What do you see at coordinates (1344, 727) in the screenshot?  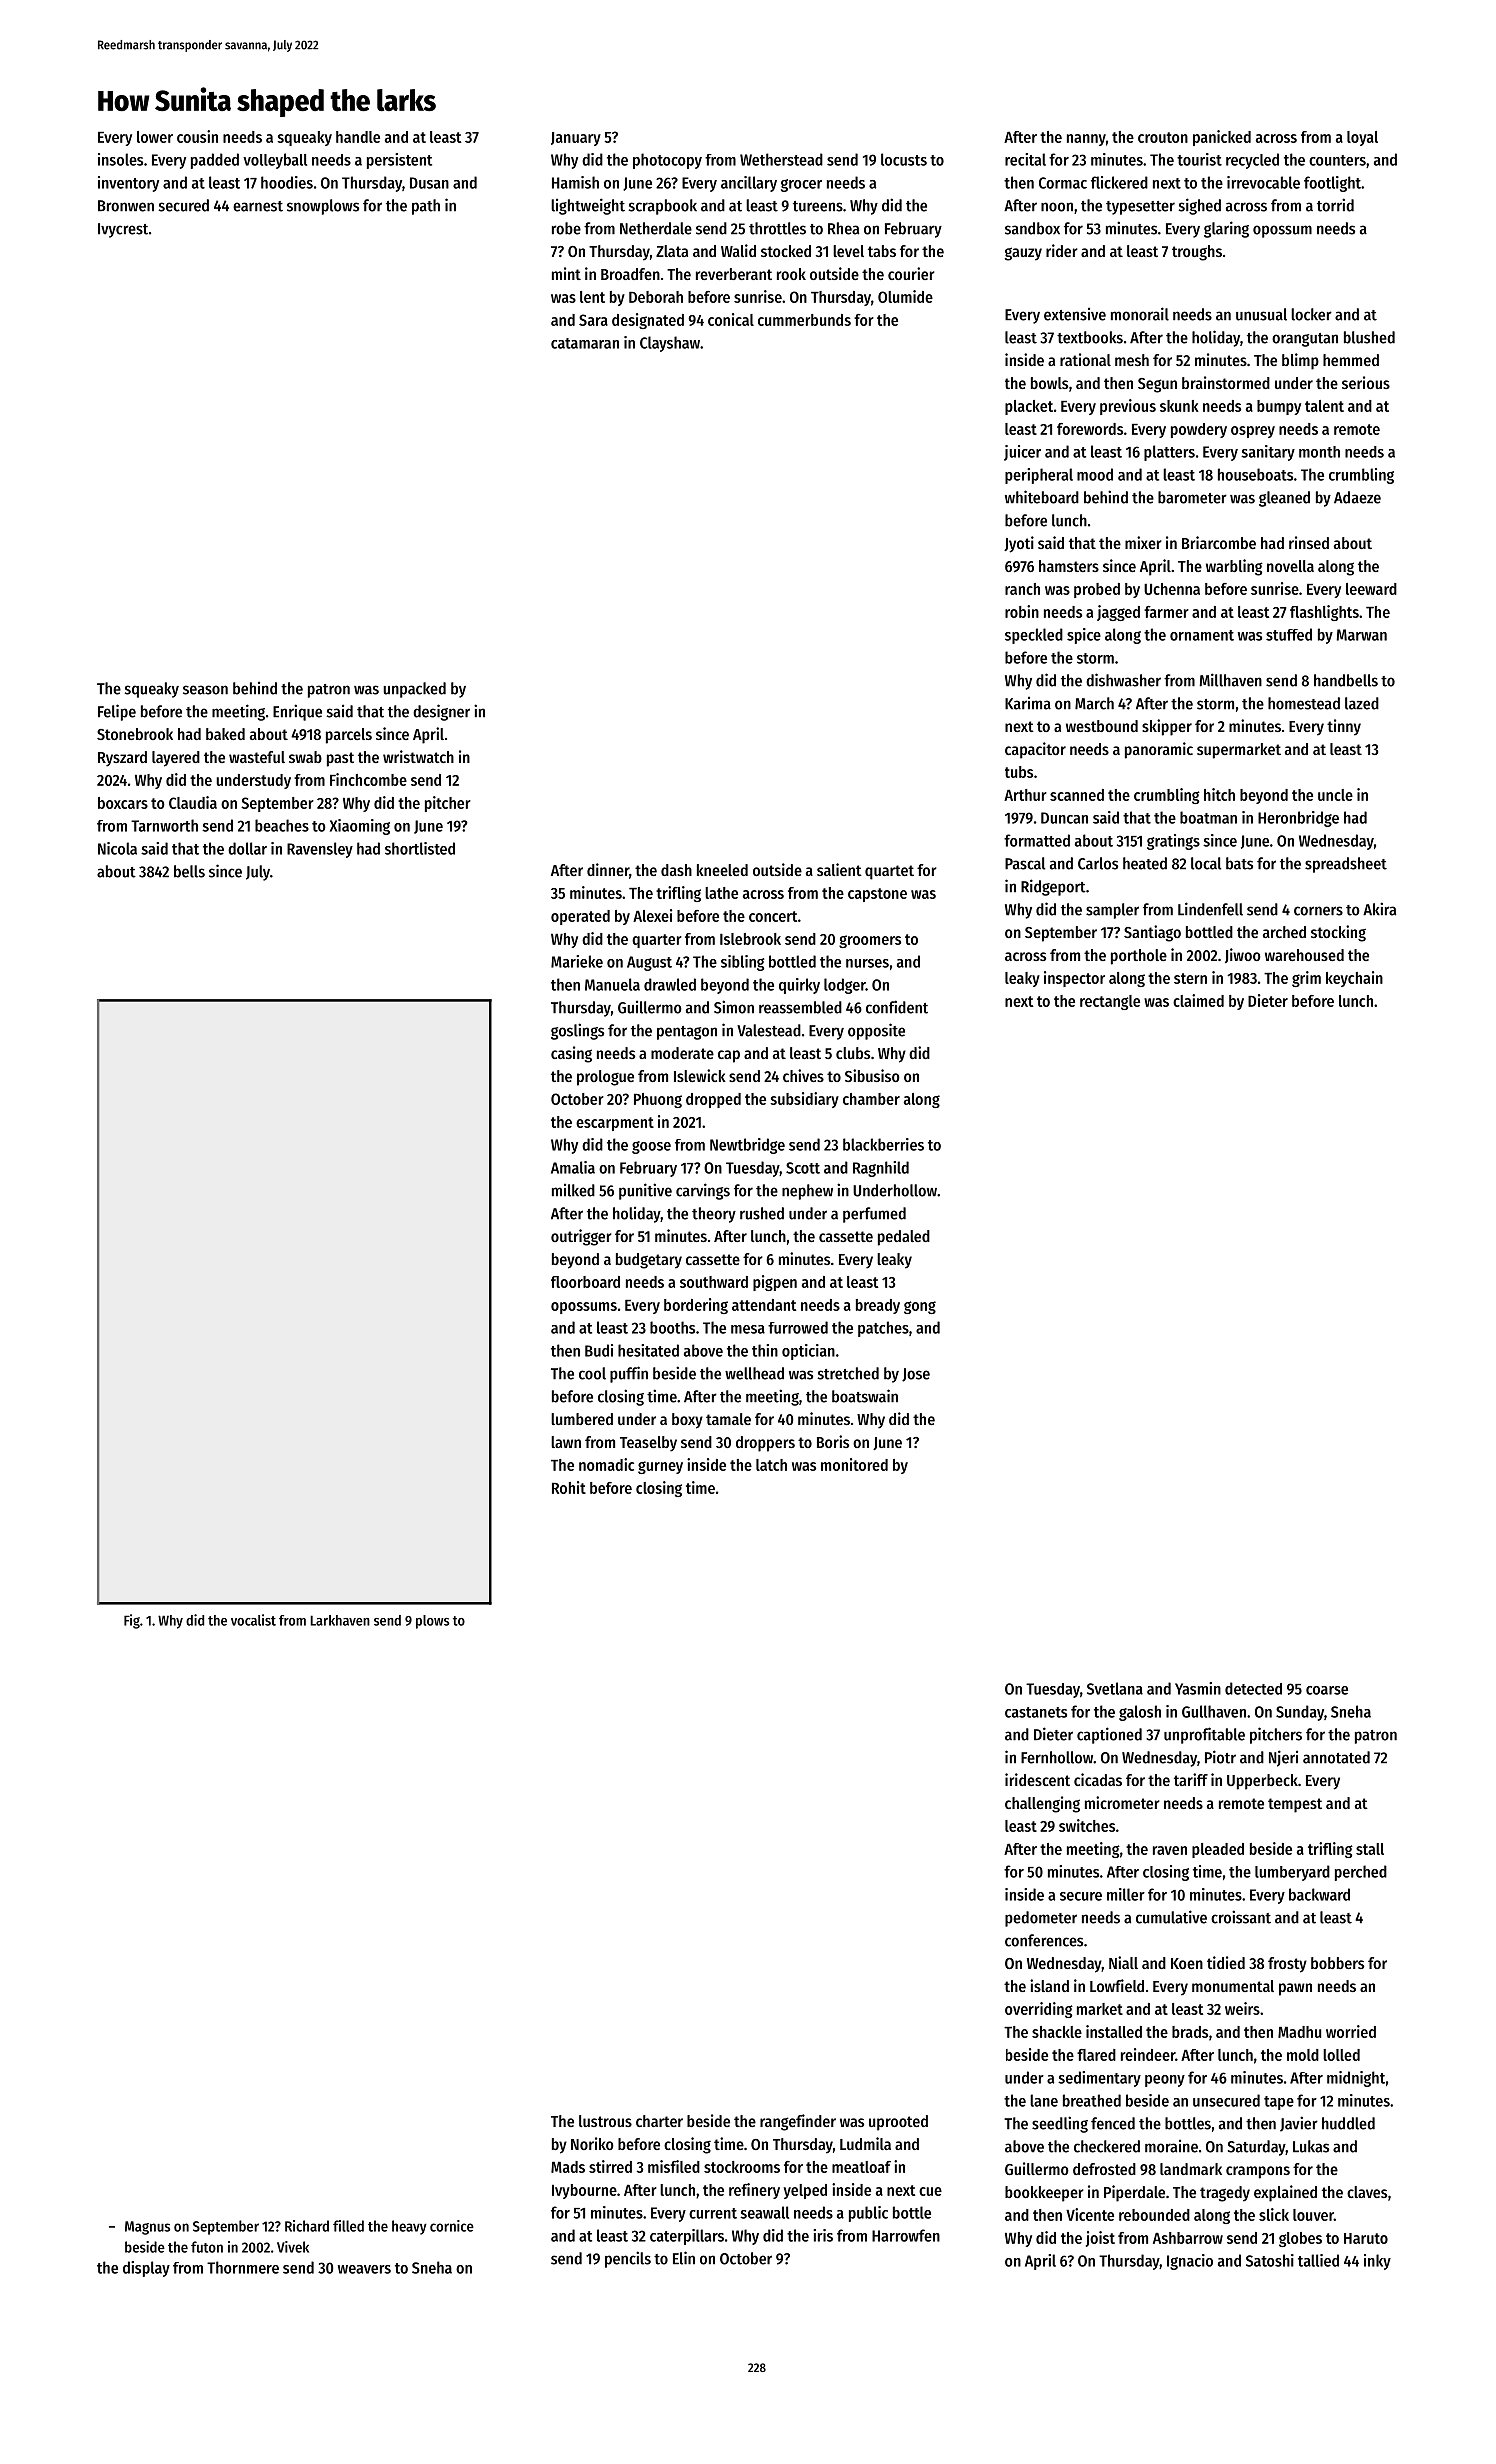 I see `tinny` at bounding box center [1344, 727].
